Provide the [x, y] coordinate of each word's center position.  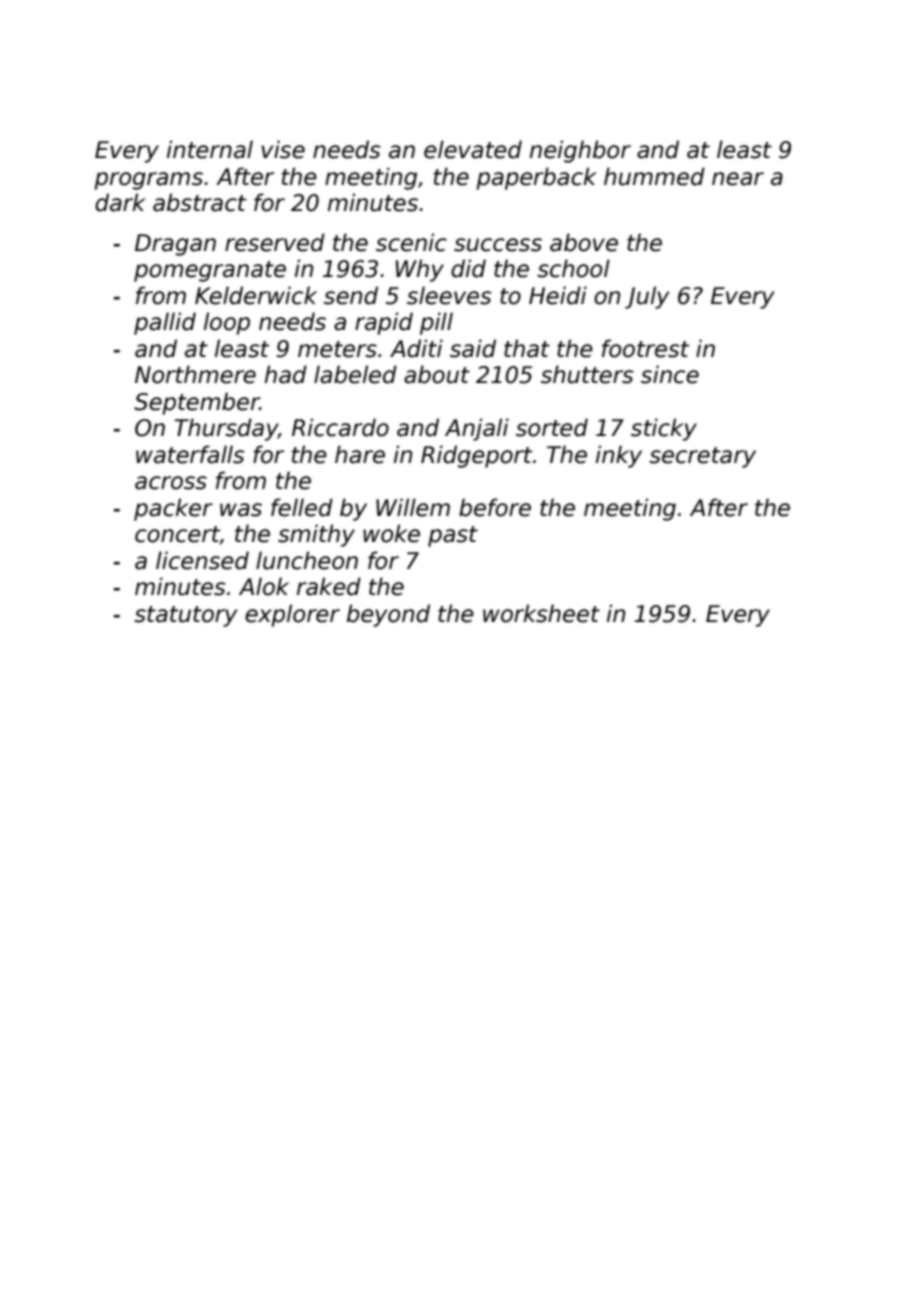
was [241, 510]
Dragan [175, 245]
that [527, 348]
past [453, 536]
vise [283, 149]
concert [177, 535]
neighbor [580, 151]
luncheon [307, 560]
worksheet [541, 613]
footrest [645, 348]
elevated [473, 149]
